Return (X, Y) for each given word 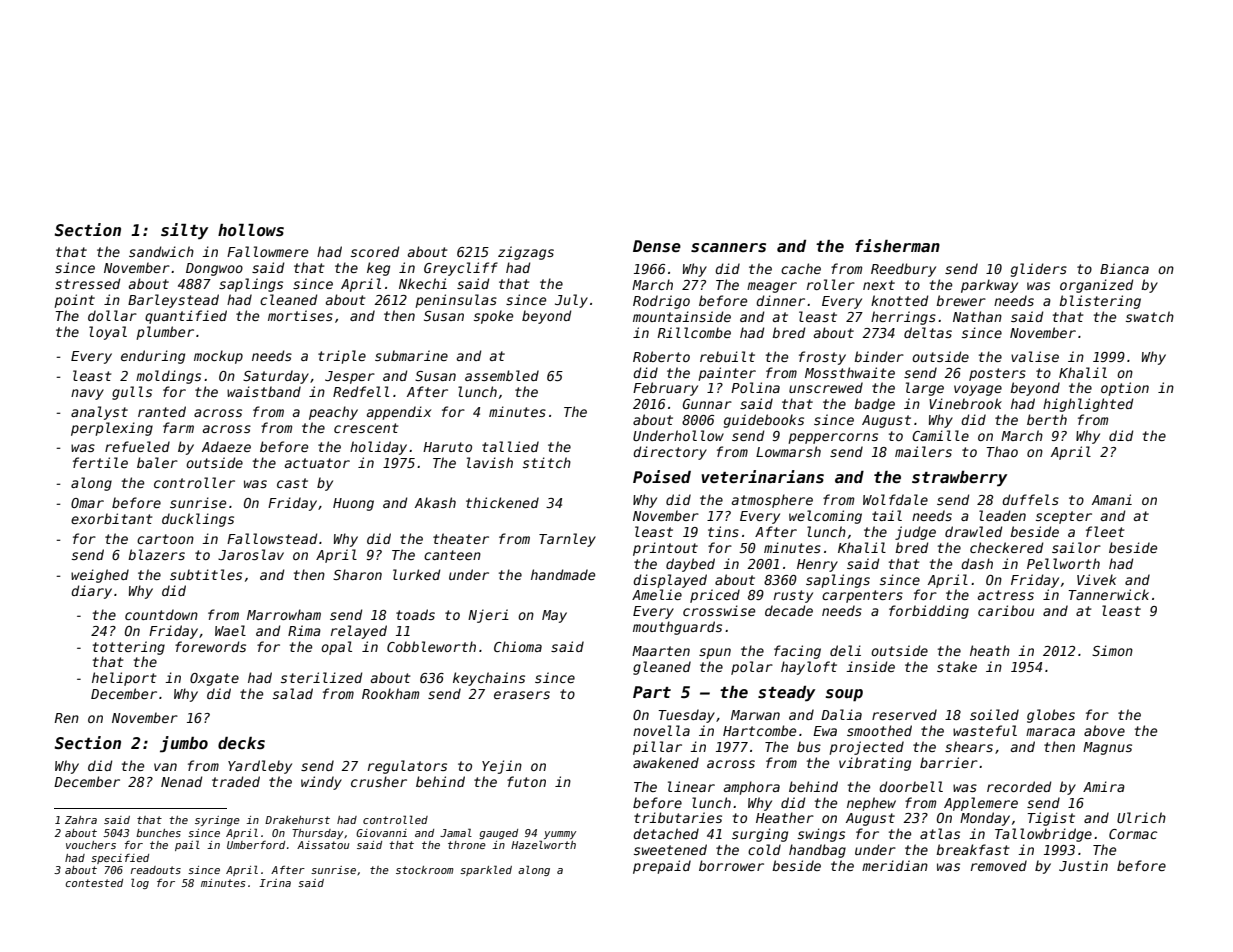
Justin (1083, 865)
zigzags (526, 253)
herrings (903, 318)
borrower (731, 865)
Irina (275, 883)
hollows (251, 230)
